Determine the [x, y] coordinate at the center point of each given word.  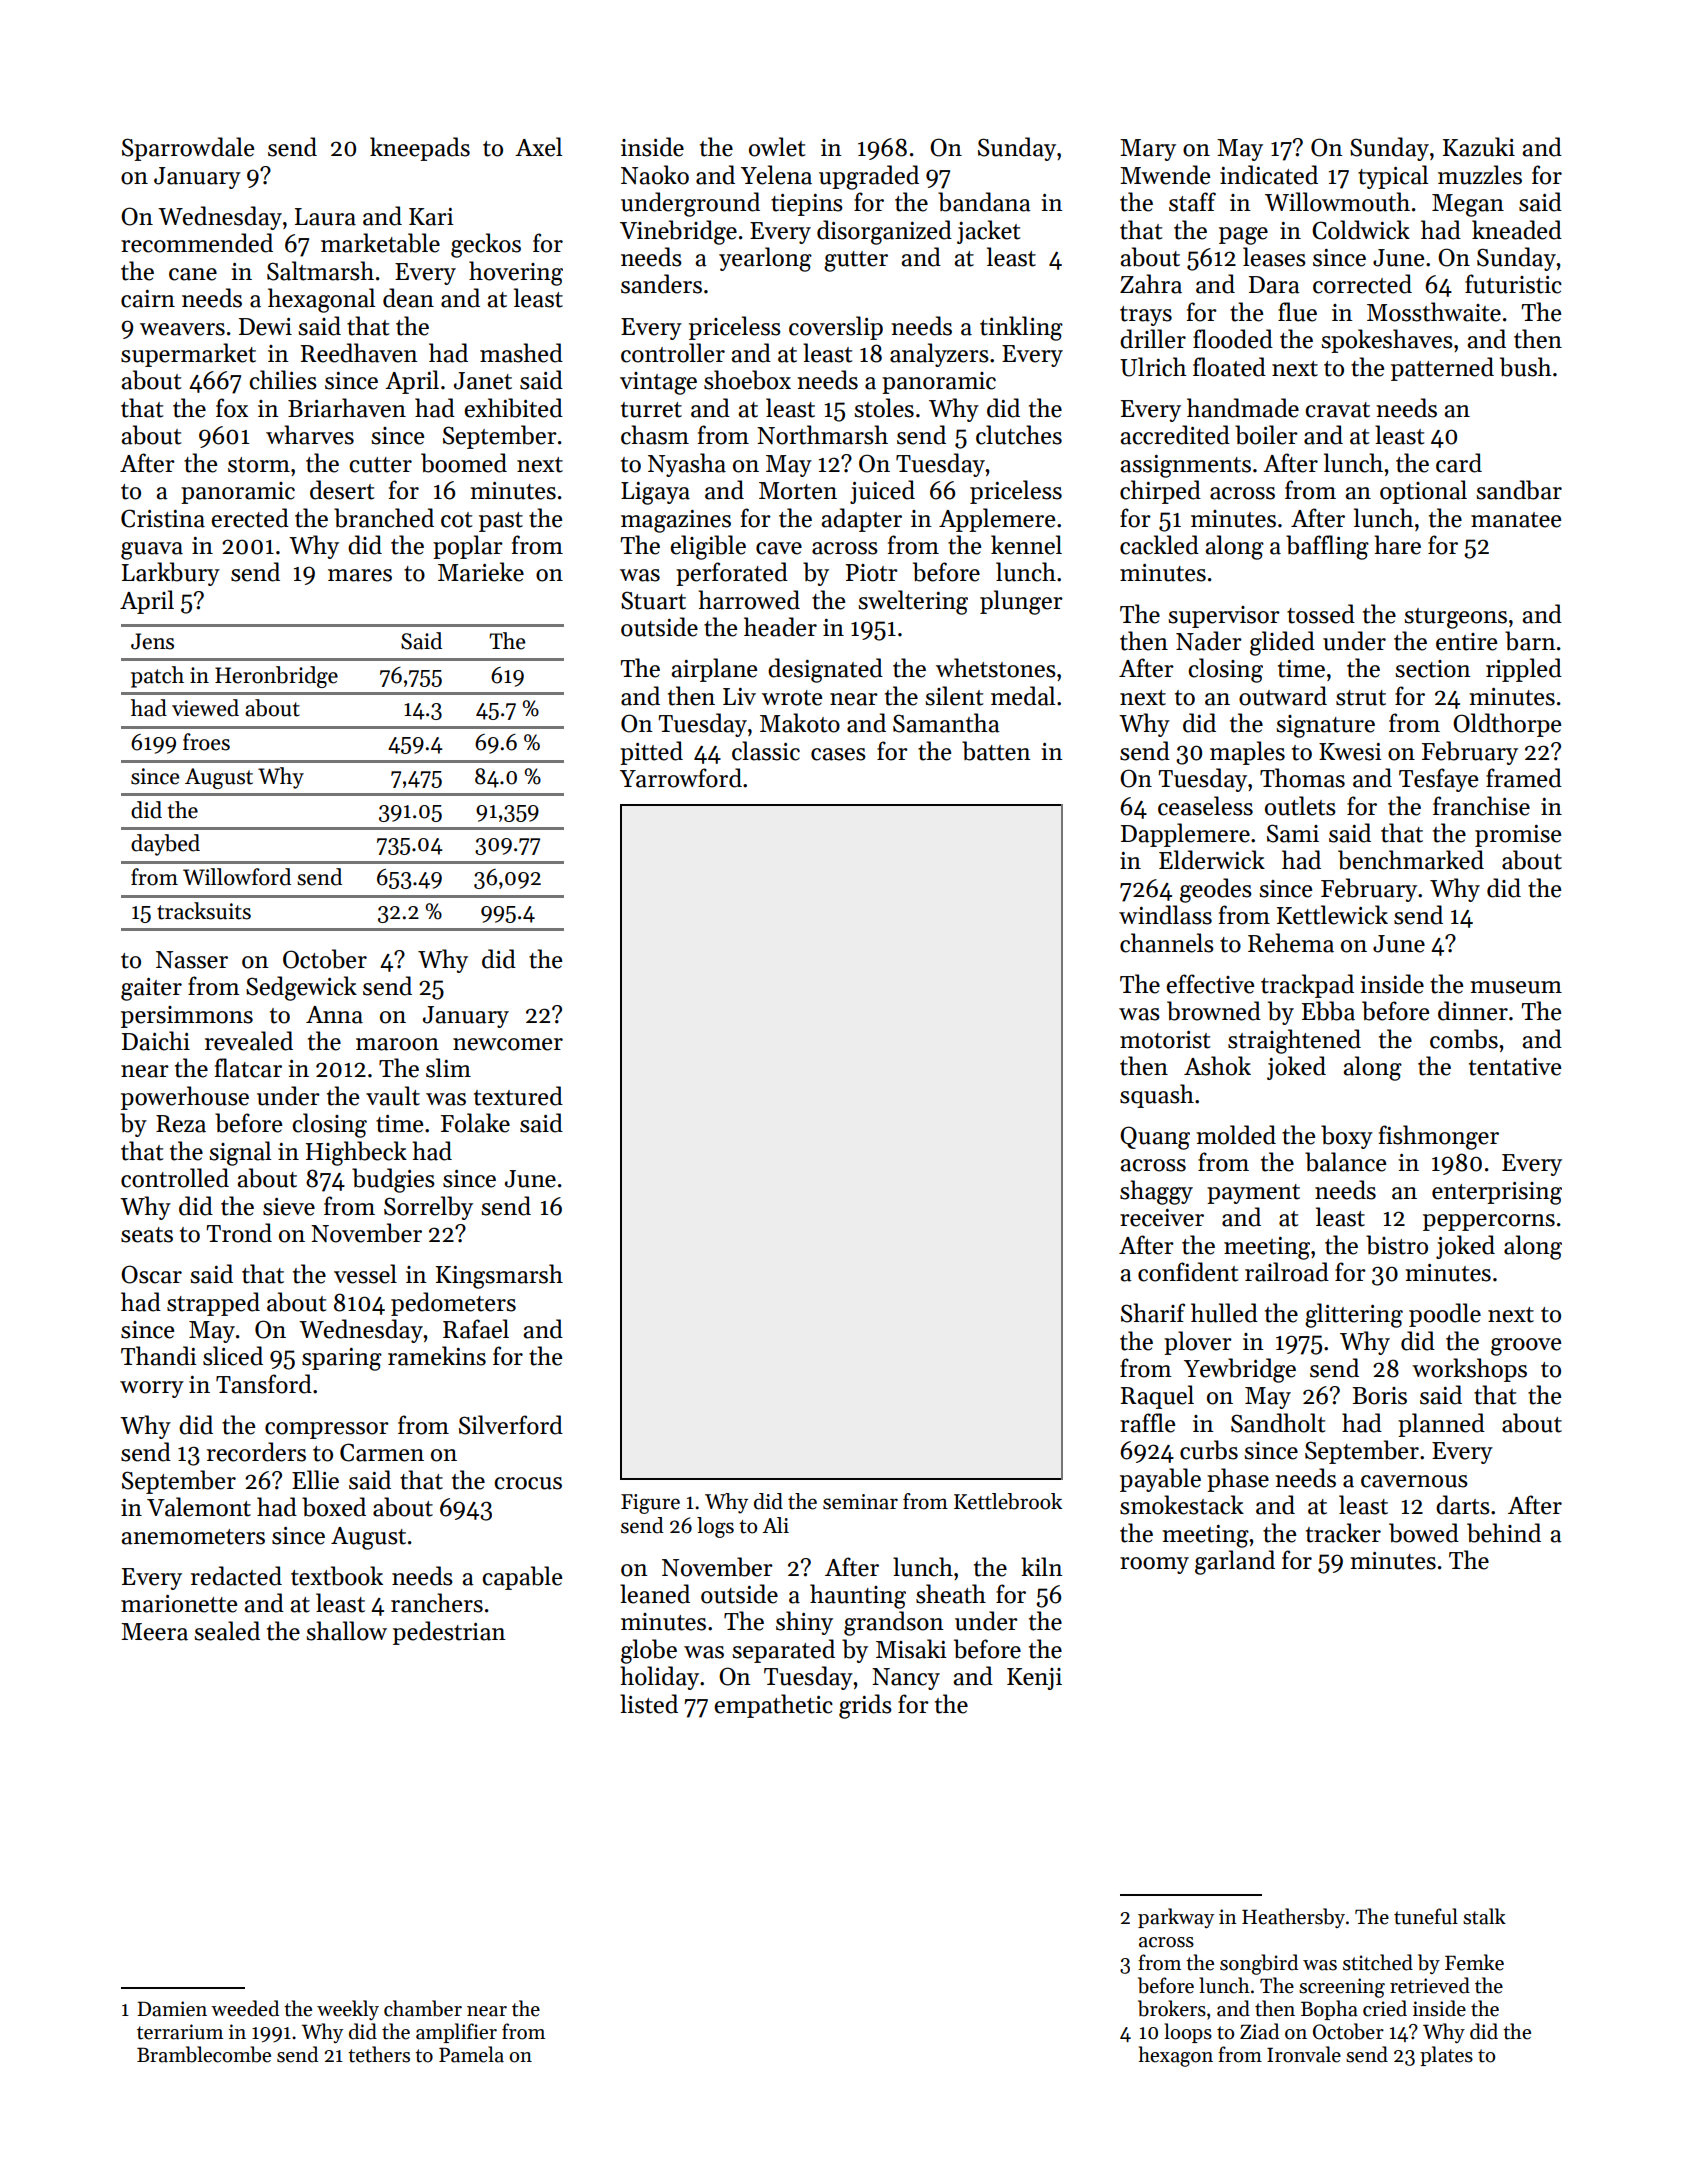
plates [1446, 2056]
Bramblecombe [204, 2054]
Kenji [1034, 1679]
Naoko [655, 175]
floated [1229, 367]
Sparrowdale [188, 149]
